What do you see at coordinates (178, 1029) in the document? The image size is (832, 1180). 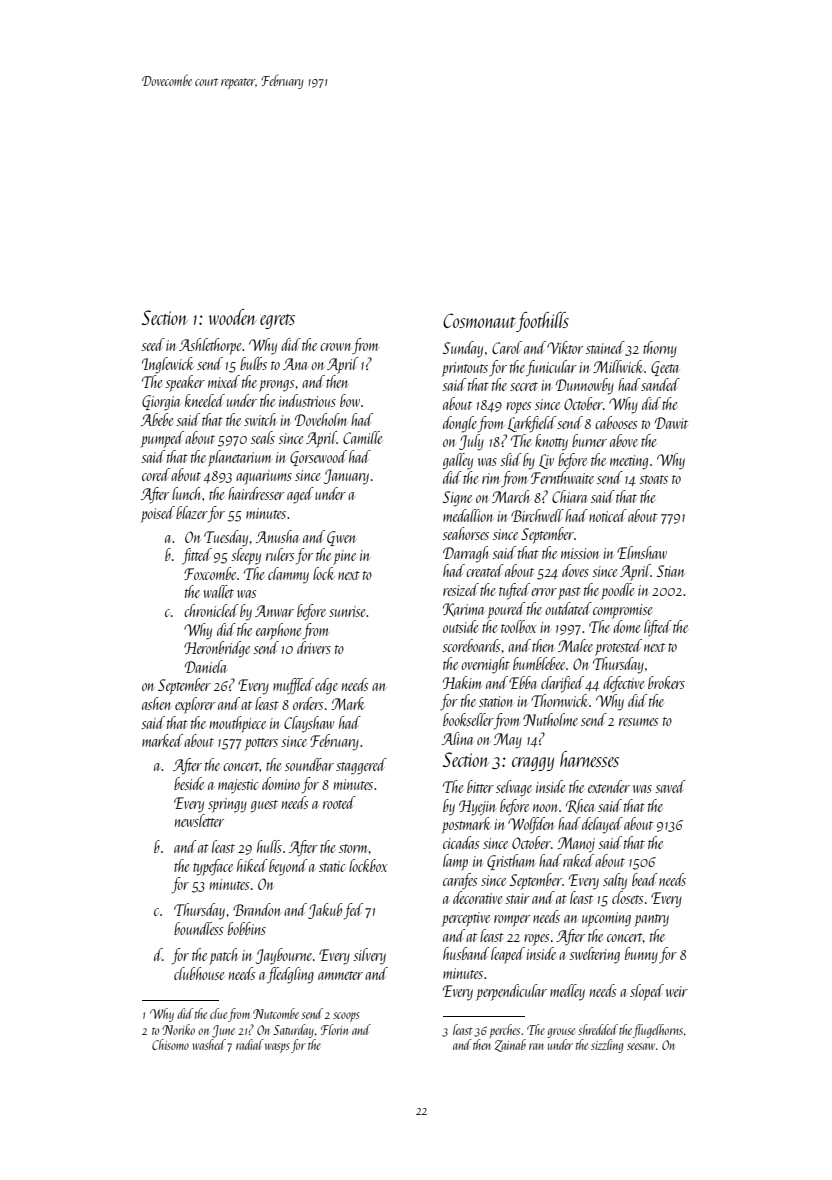 I see `Noriko` at bounding box center [178, 1029].
